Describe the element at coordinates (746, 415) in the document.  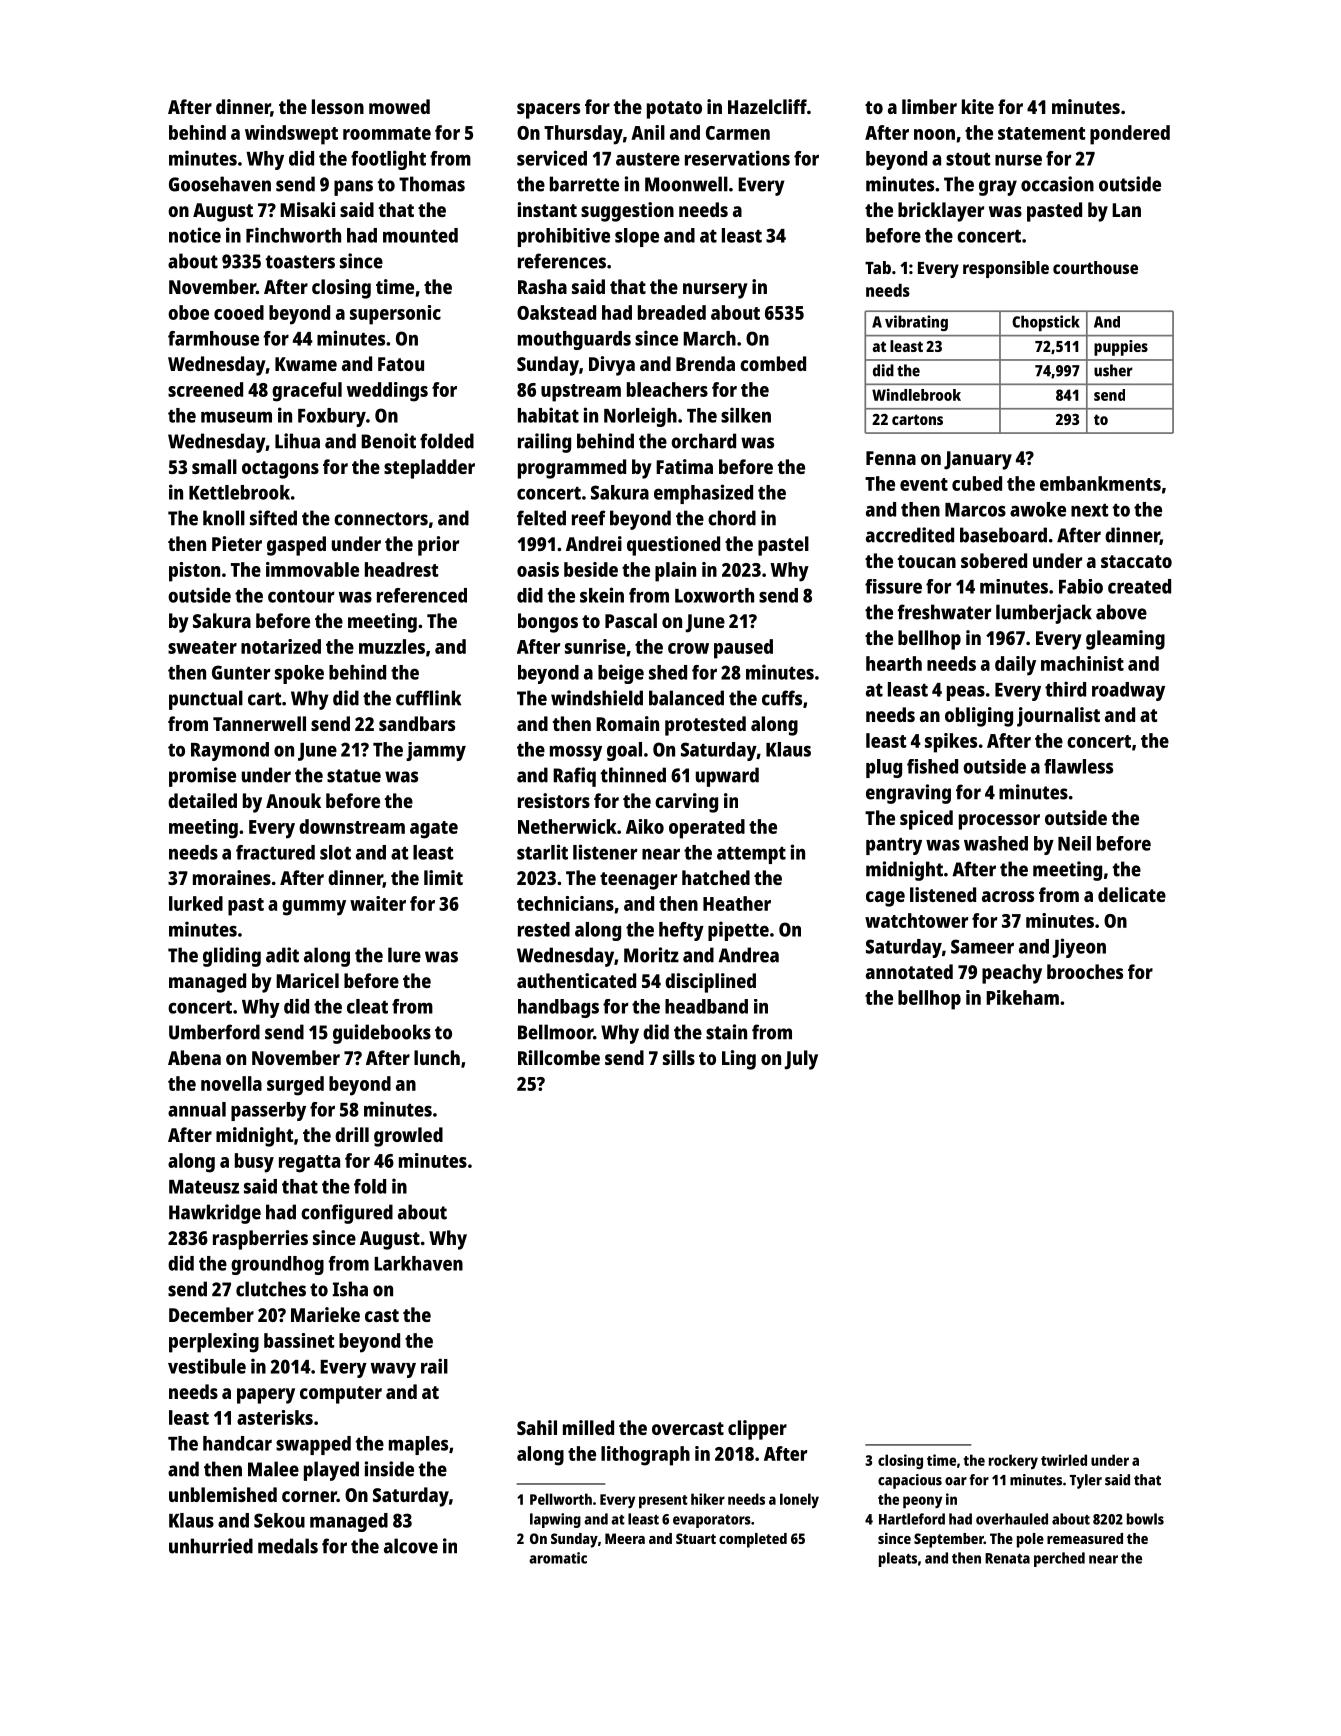
I see `silken` at that location.
